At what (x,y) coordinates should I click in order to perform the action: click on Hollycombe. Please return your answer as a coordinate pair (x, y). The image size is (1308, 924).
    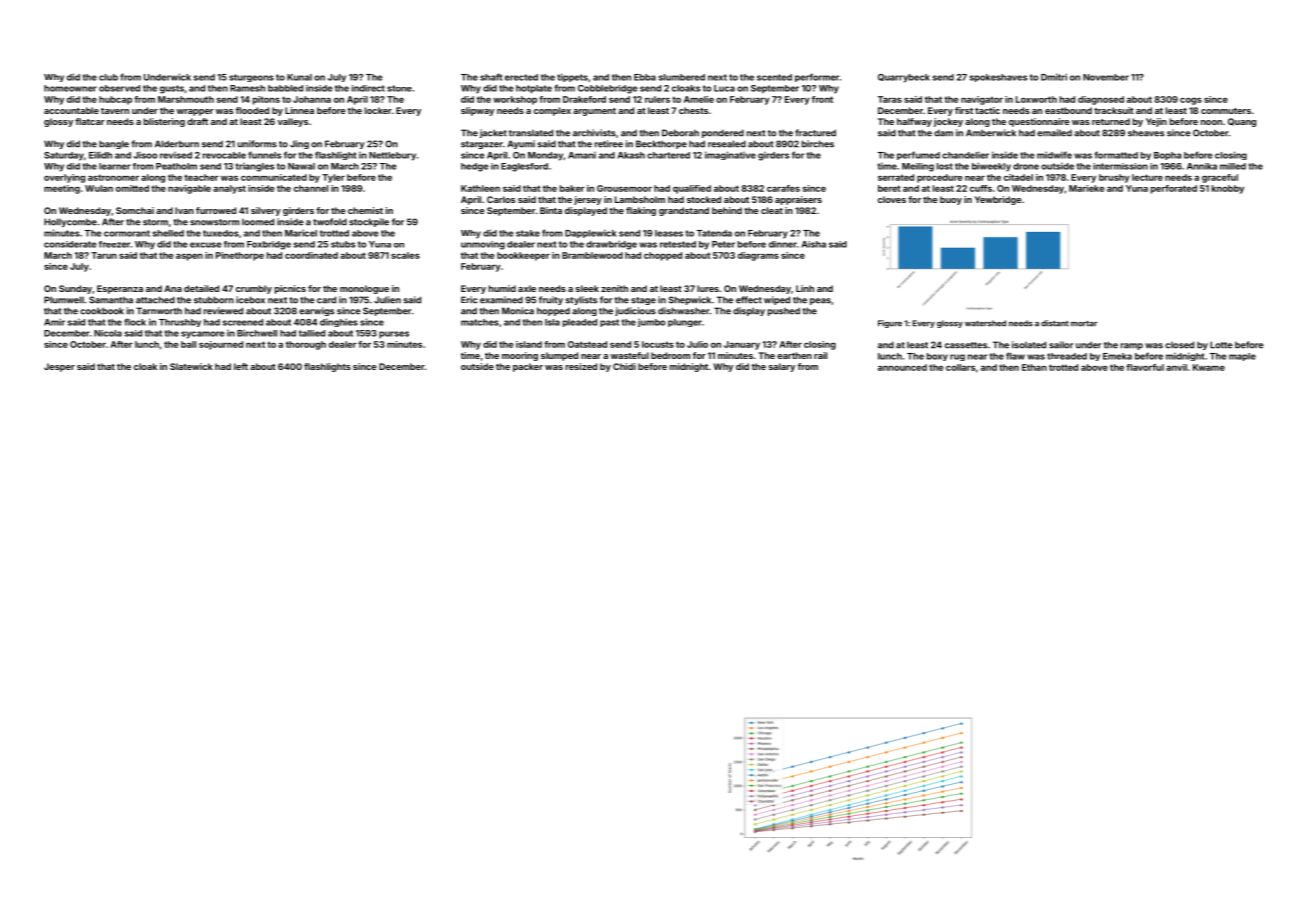
    Looking at the image, I should click on (70, 222).
